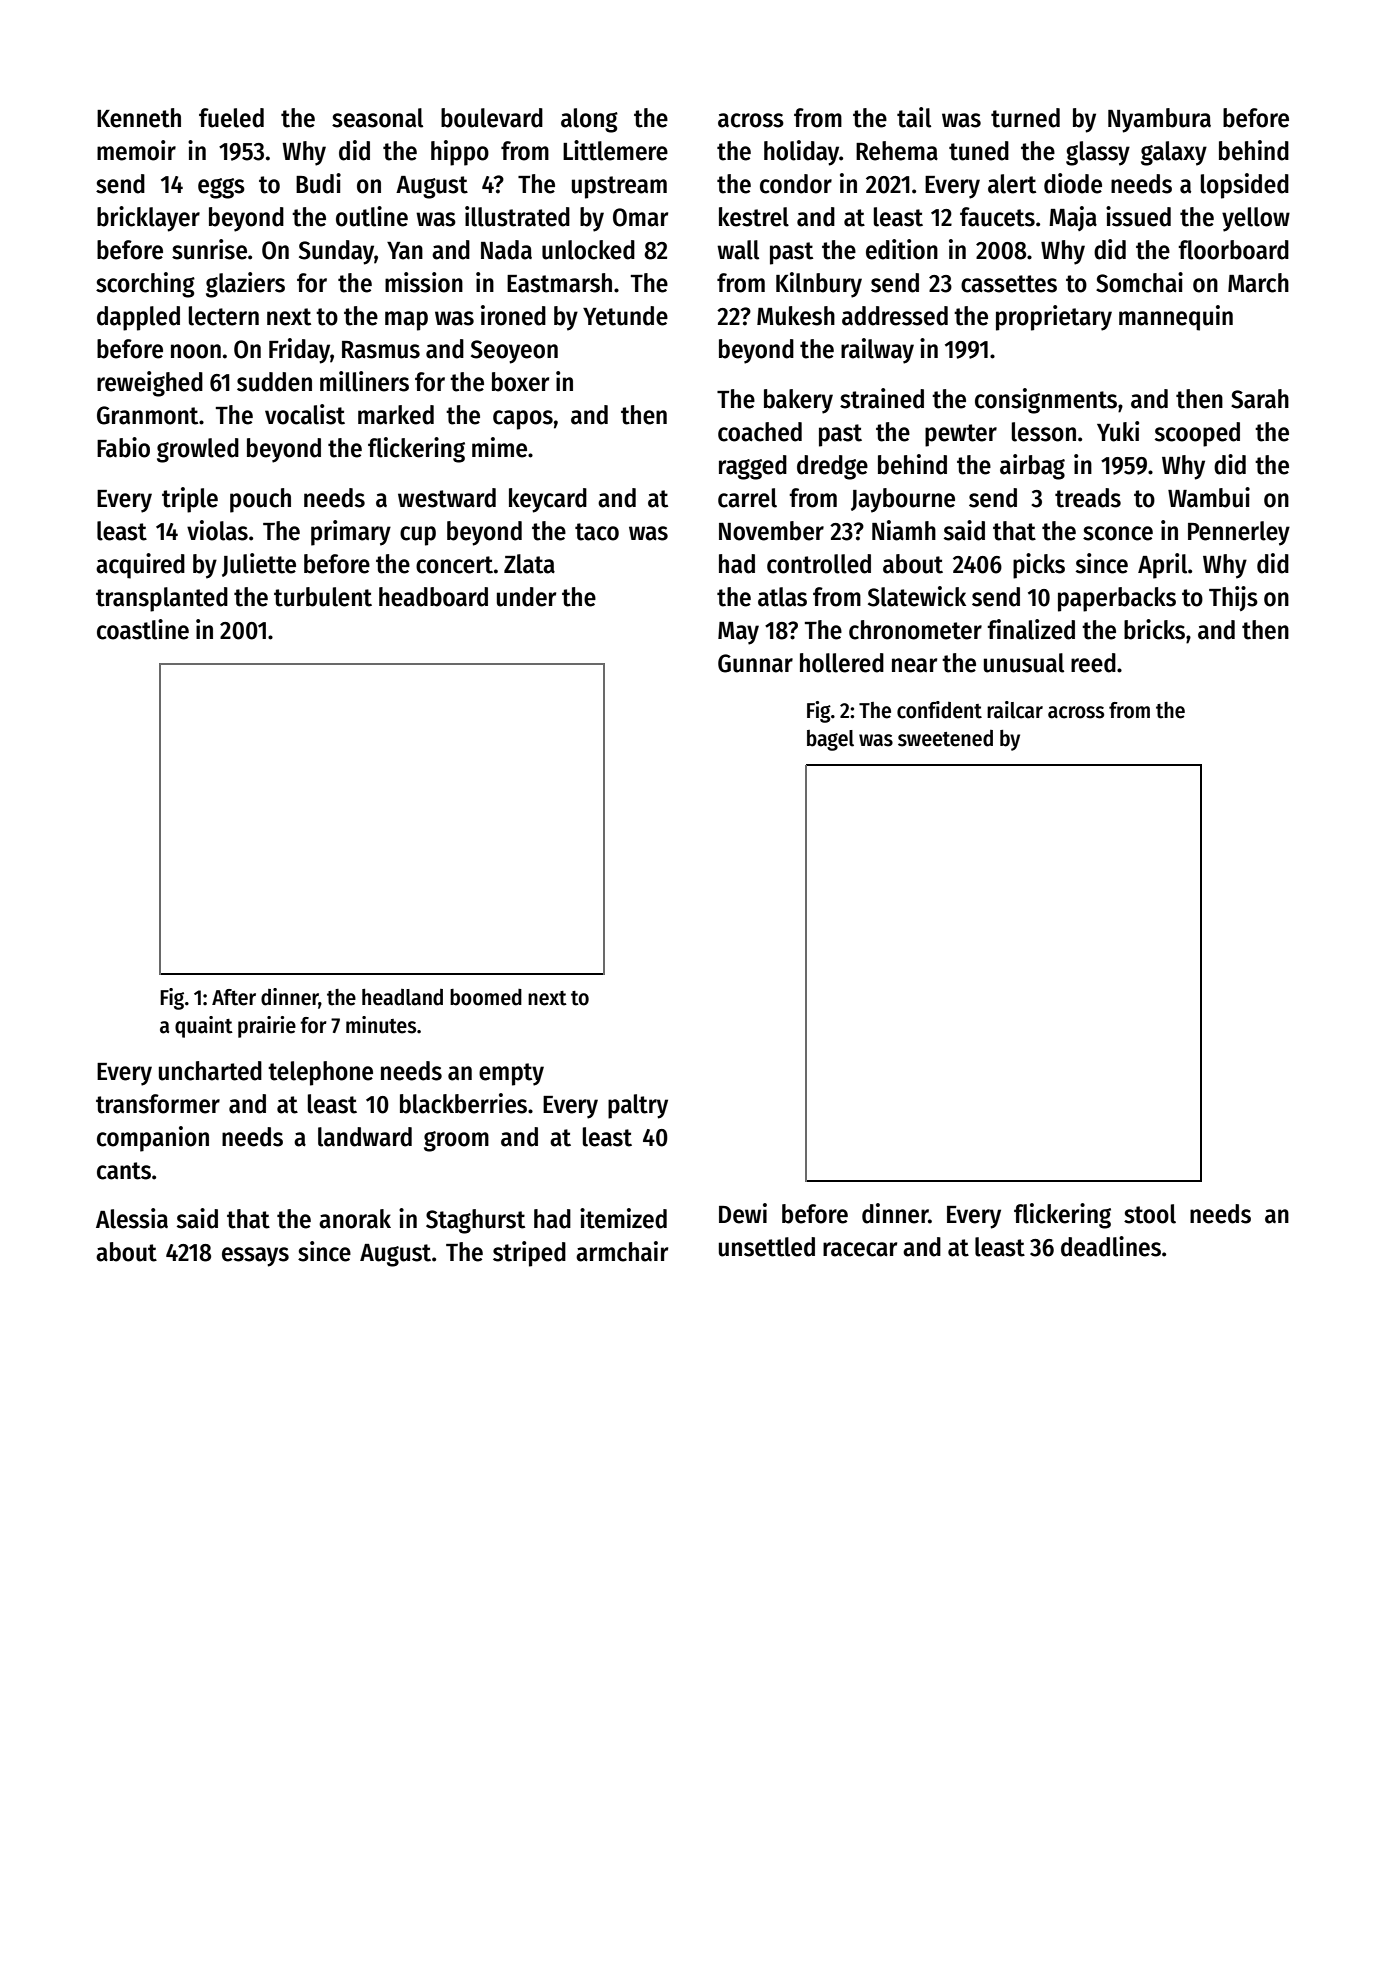 Image resolution: width=1386 pixels, height=1969 pixels. What do you see at coordinates (124, 1171) in the screenshot?
I see `cants` at bounding box center [124, 1171].
